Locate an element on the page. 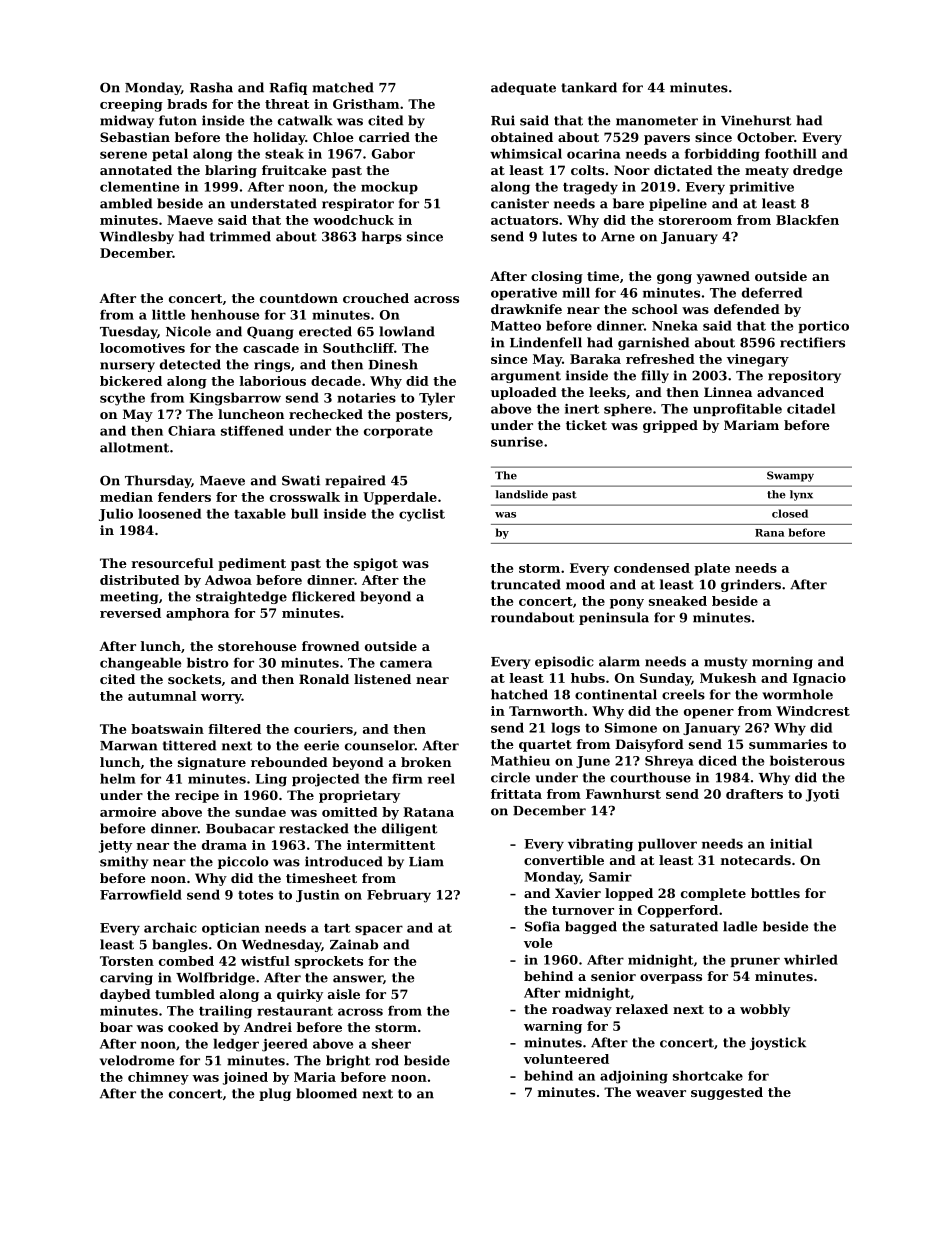 This document has height=1233, width=952. tumbled is located at coordinates (185, 994).
